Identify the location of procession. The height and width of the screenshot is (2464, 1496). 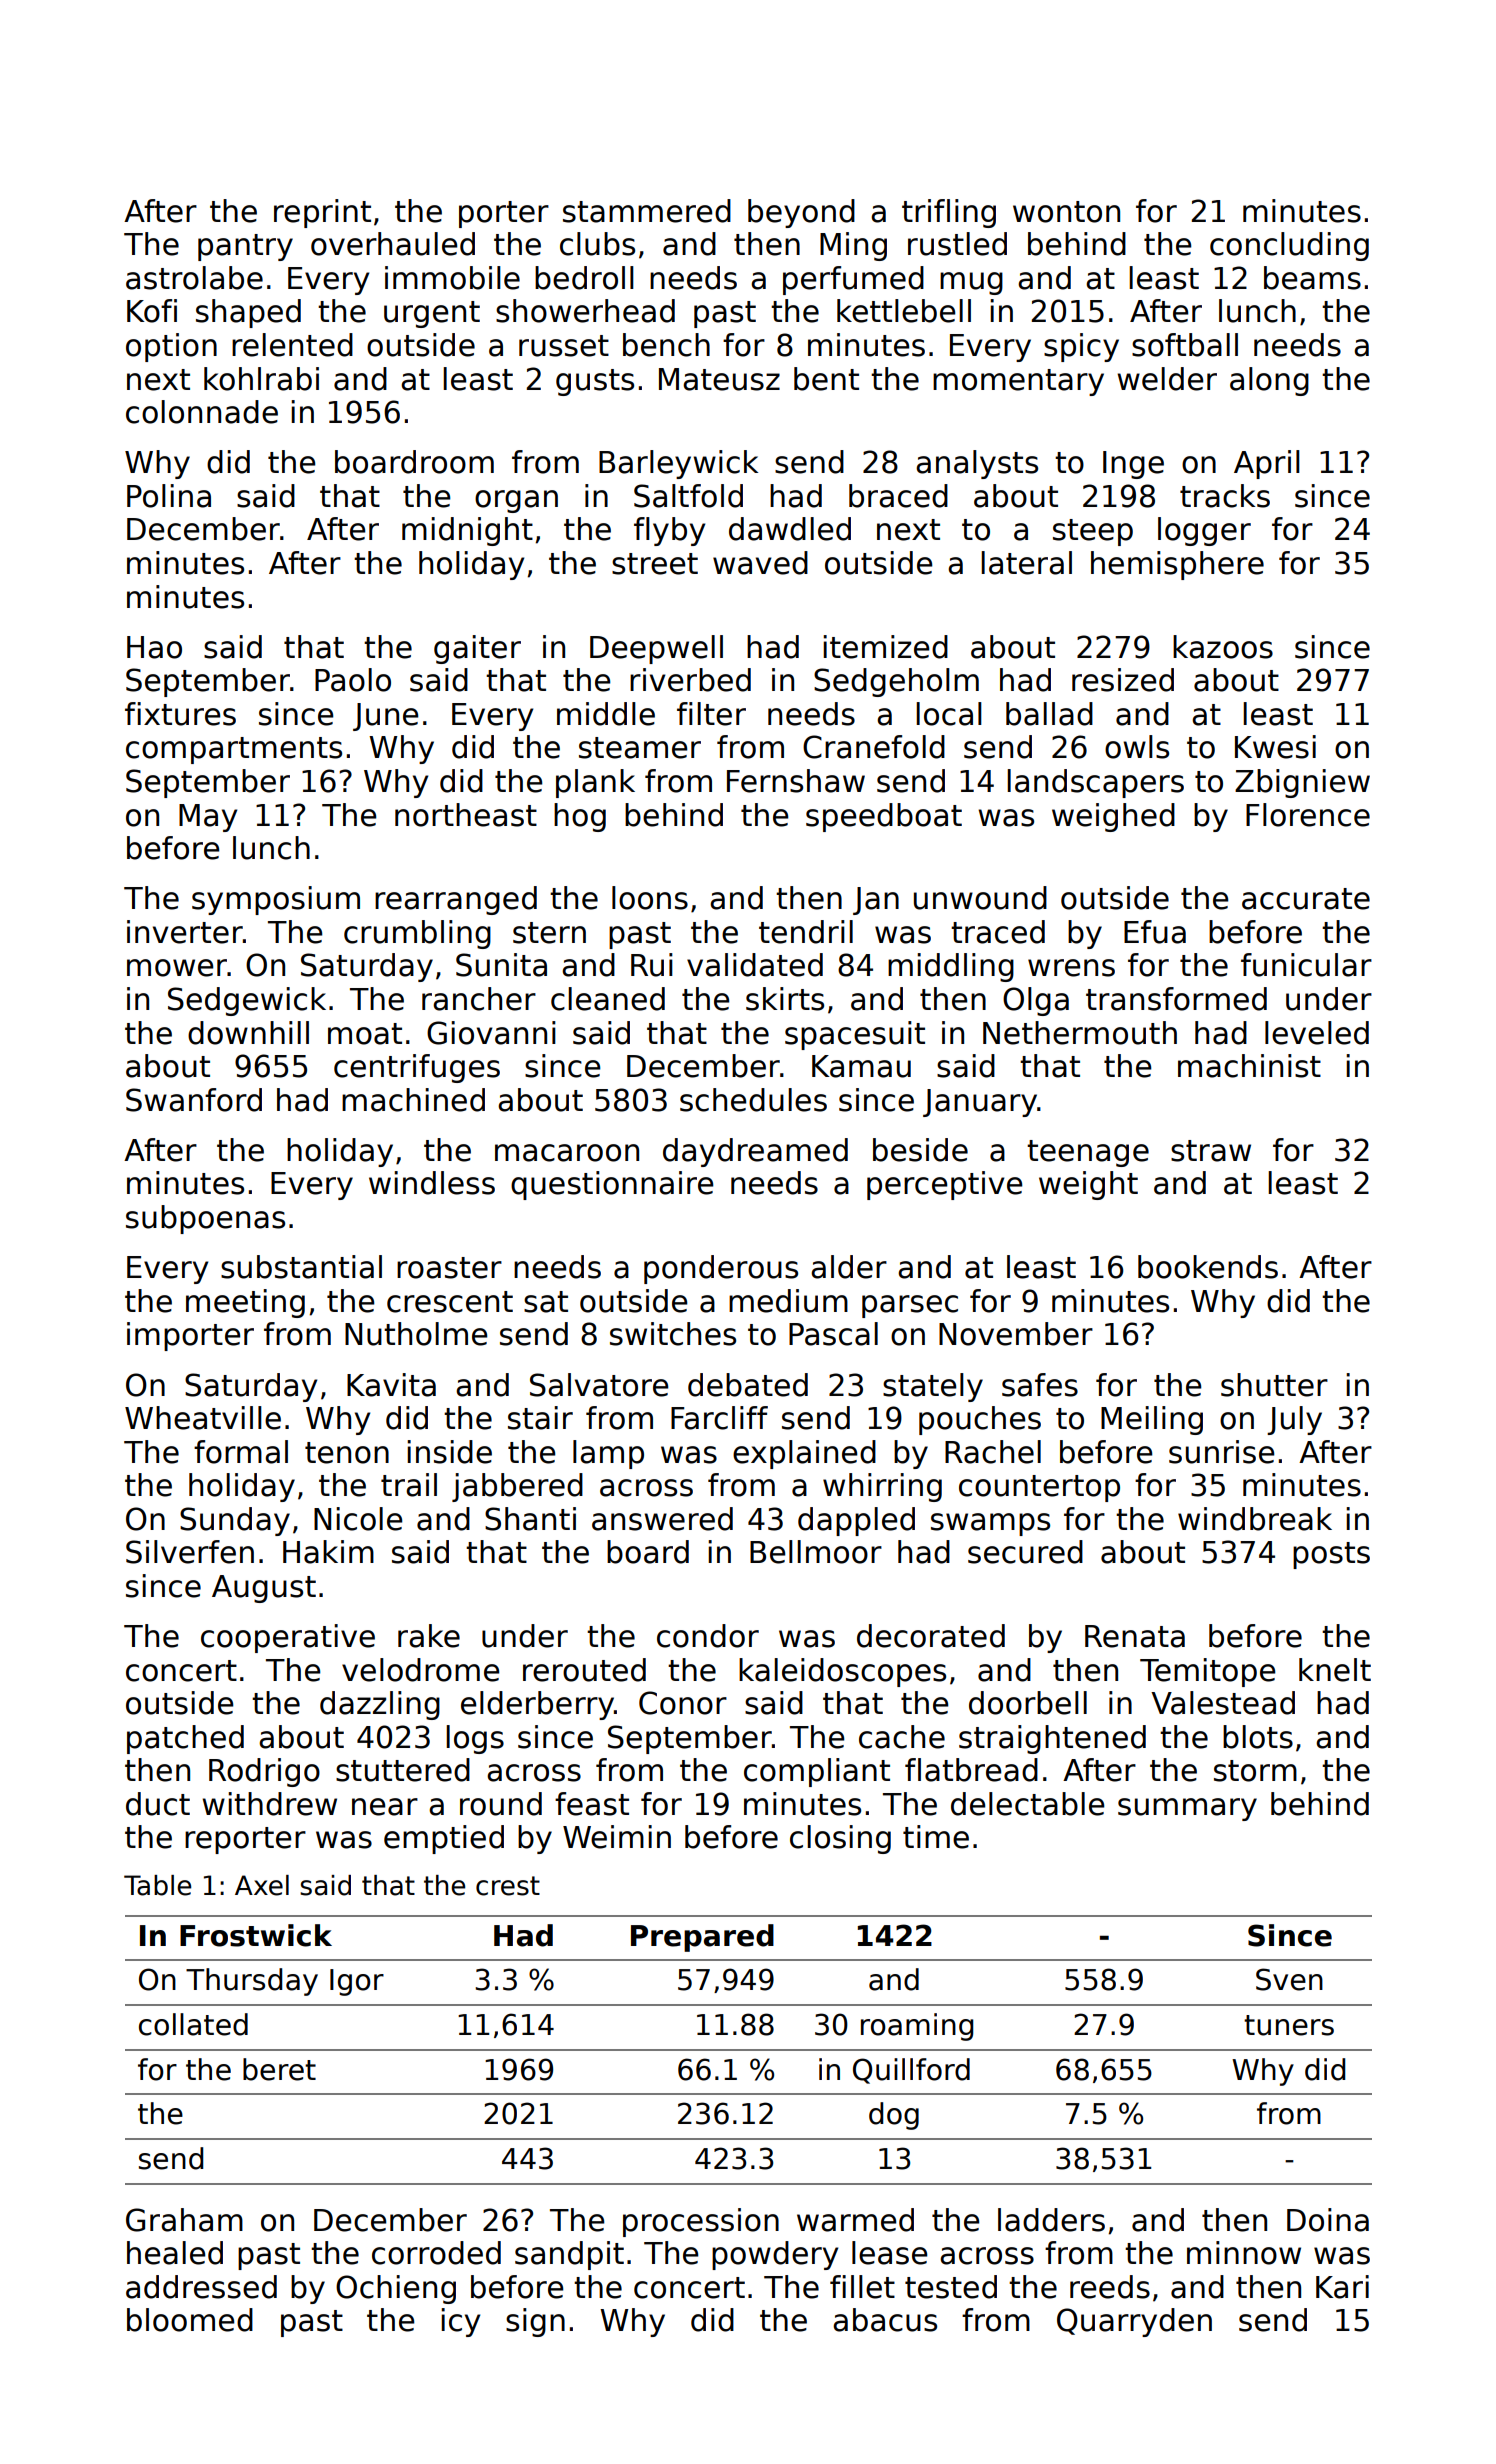
(701, 2222).
